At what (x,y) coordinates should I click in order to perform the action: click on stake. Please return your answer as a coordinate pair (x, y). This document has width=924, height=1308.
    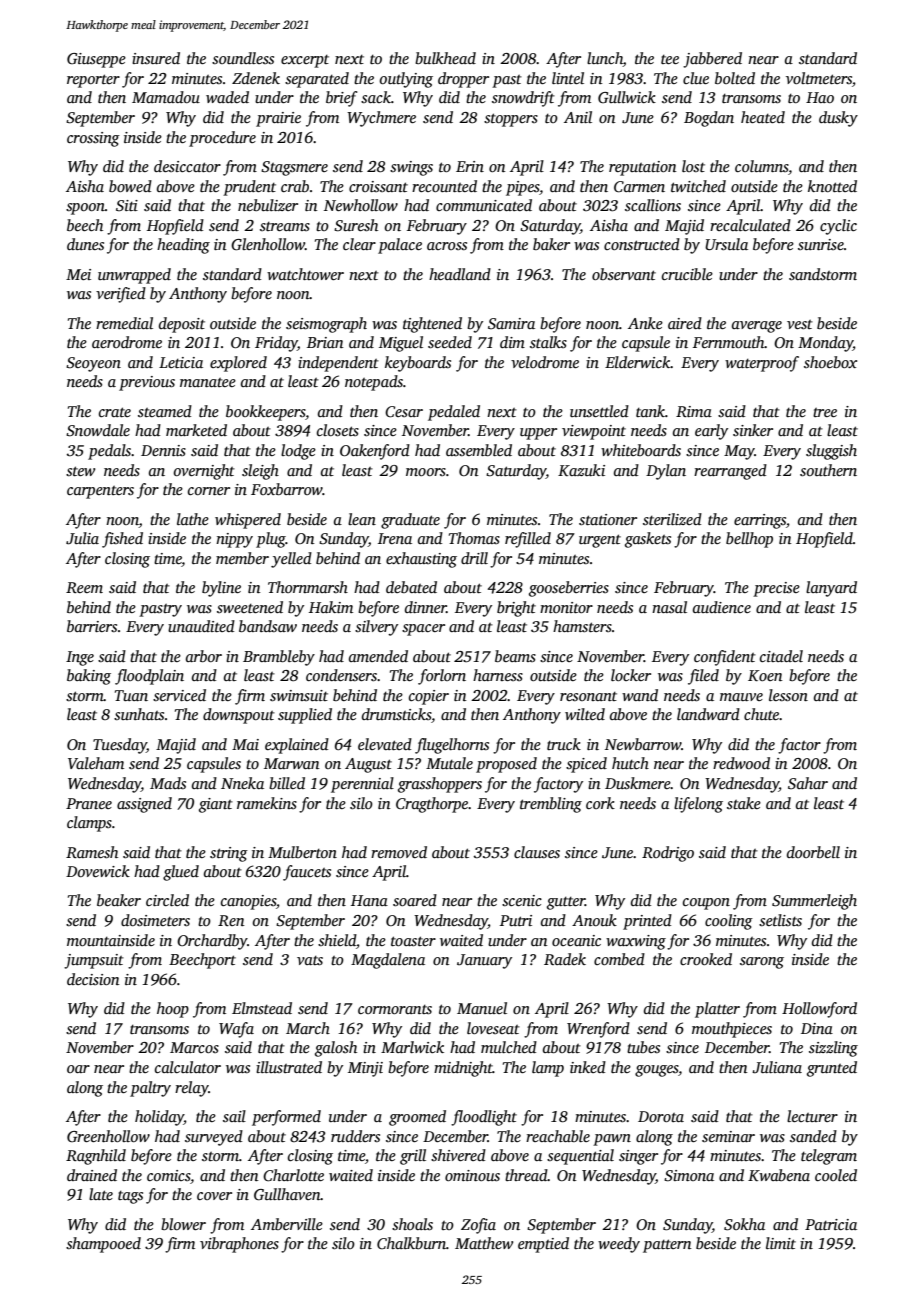
    Looking at the image, I should click on (744, 803).
